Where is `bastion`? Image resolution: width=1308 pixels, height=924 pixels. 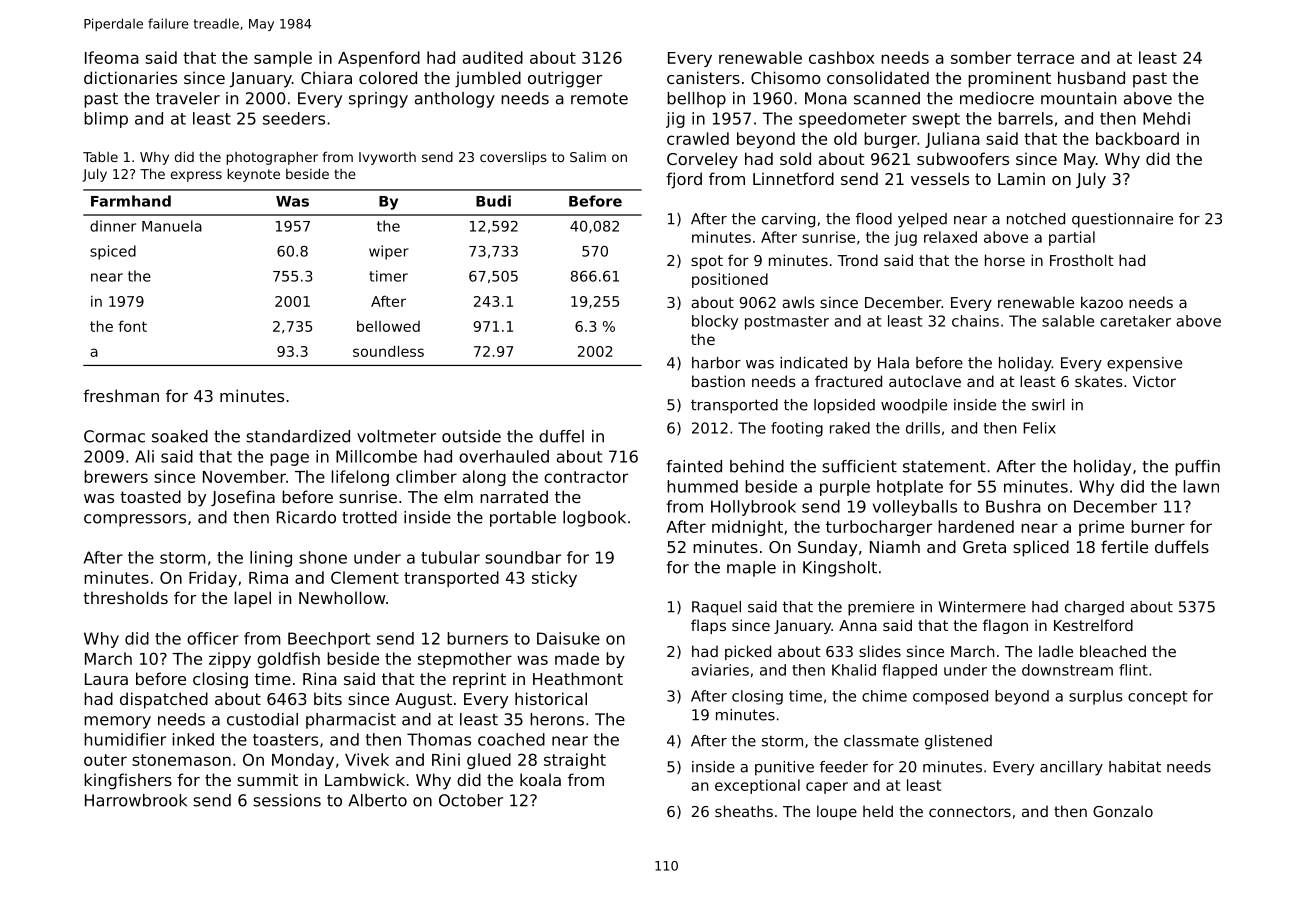
bastion is located at coordinates (718, 381).
